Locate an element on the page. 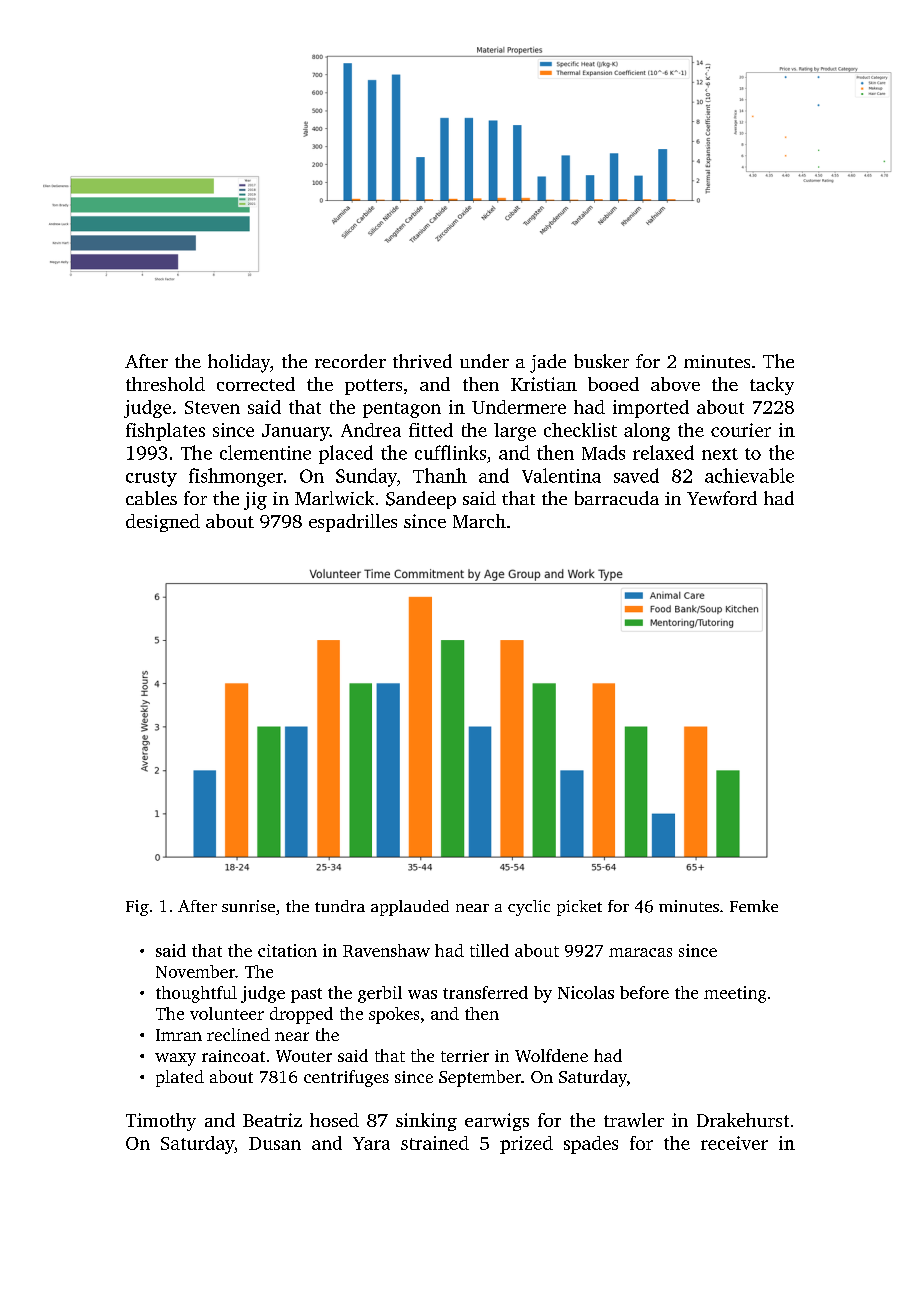  sunrise is located at coordinates (248, 906).
